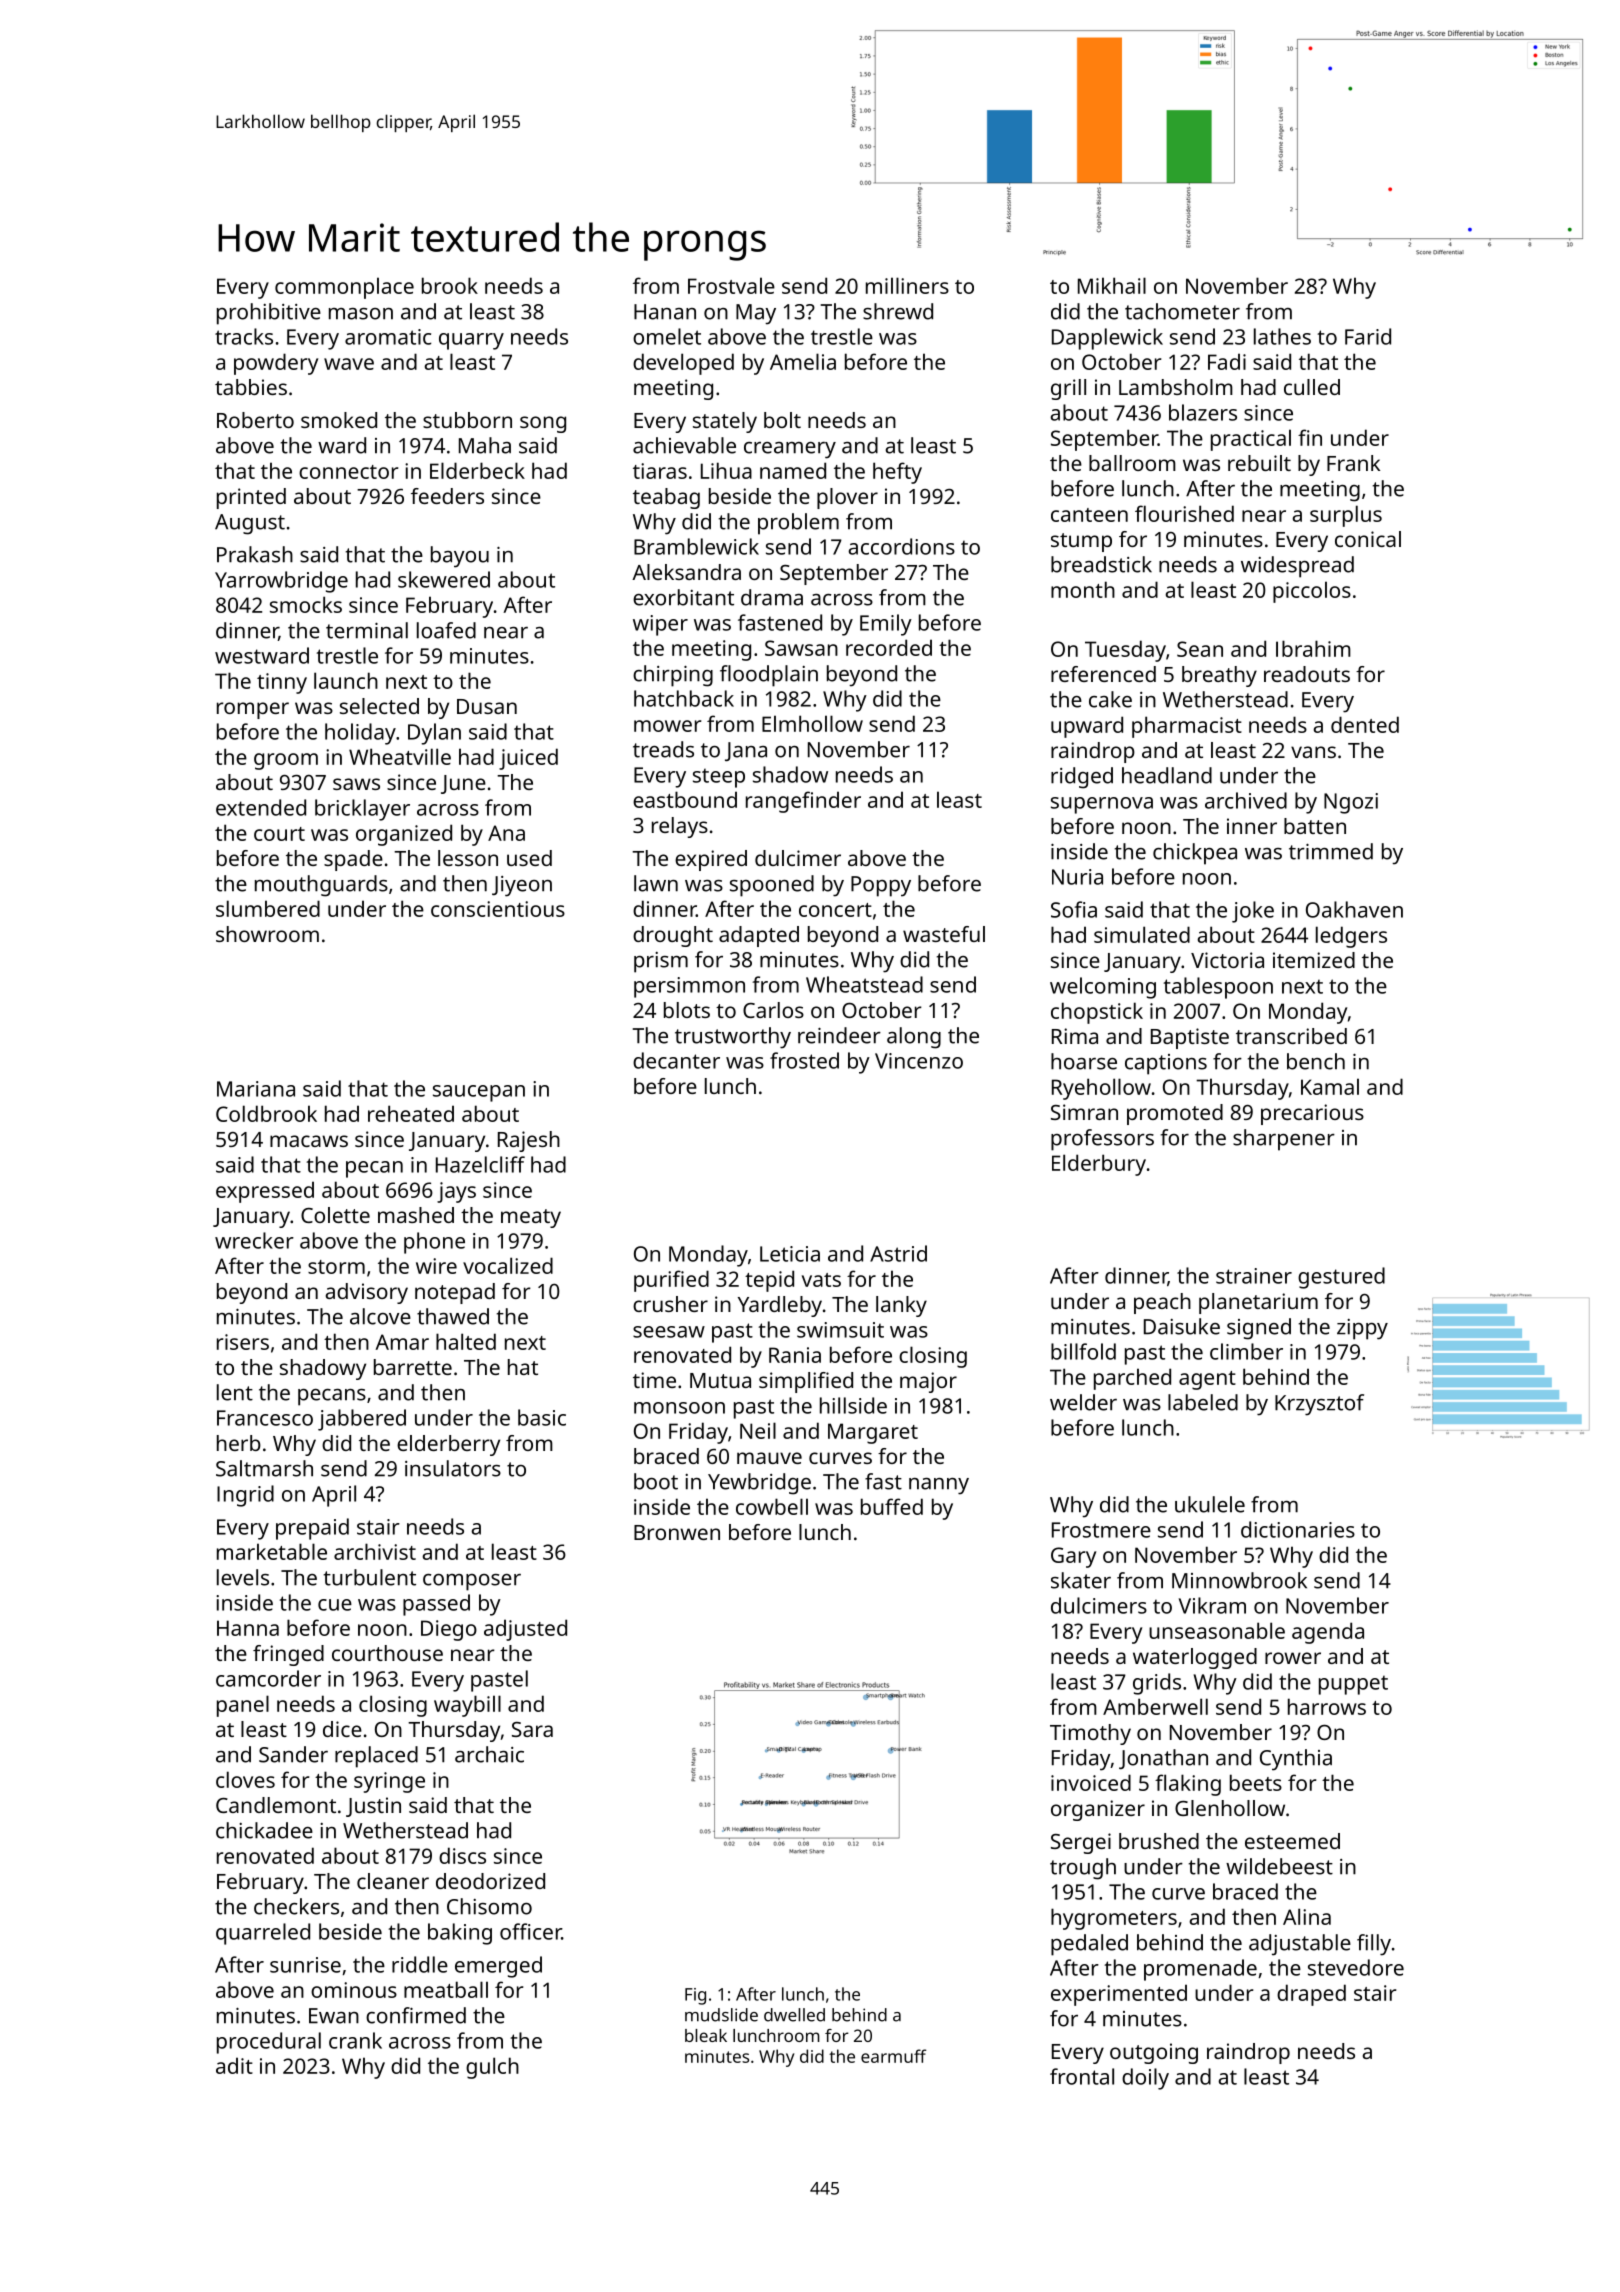 The image size is (1620, 2292). What do you see at coordinates (1203, 412) in the image?
I see `blazers` at bounding box center [1203, 412].
